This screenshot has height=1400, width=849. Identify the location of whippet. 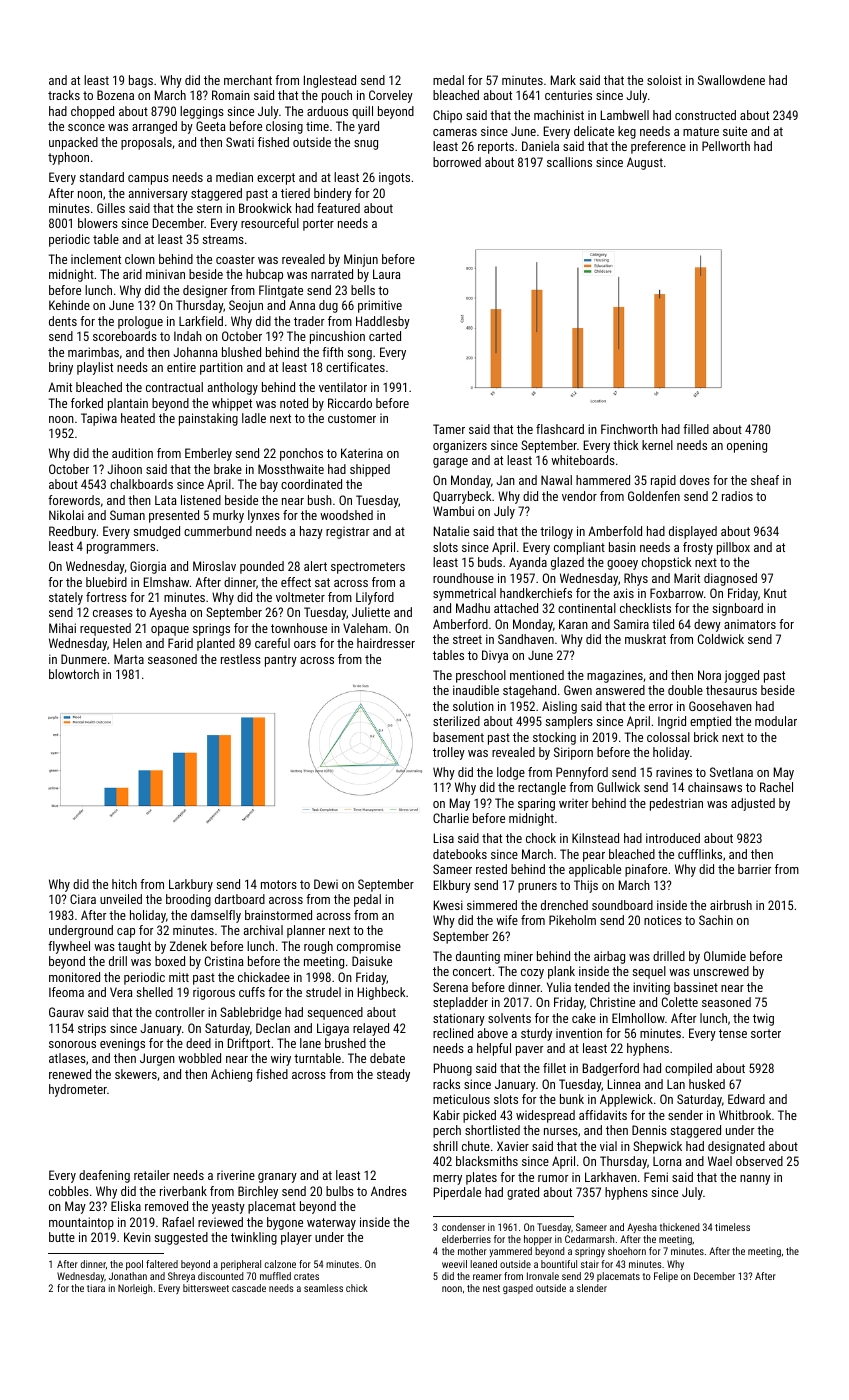
(232, 404).
